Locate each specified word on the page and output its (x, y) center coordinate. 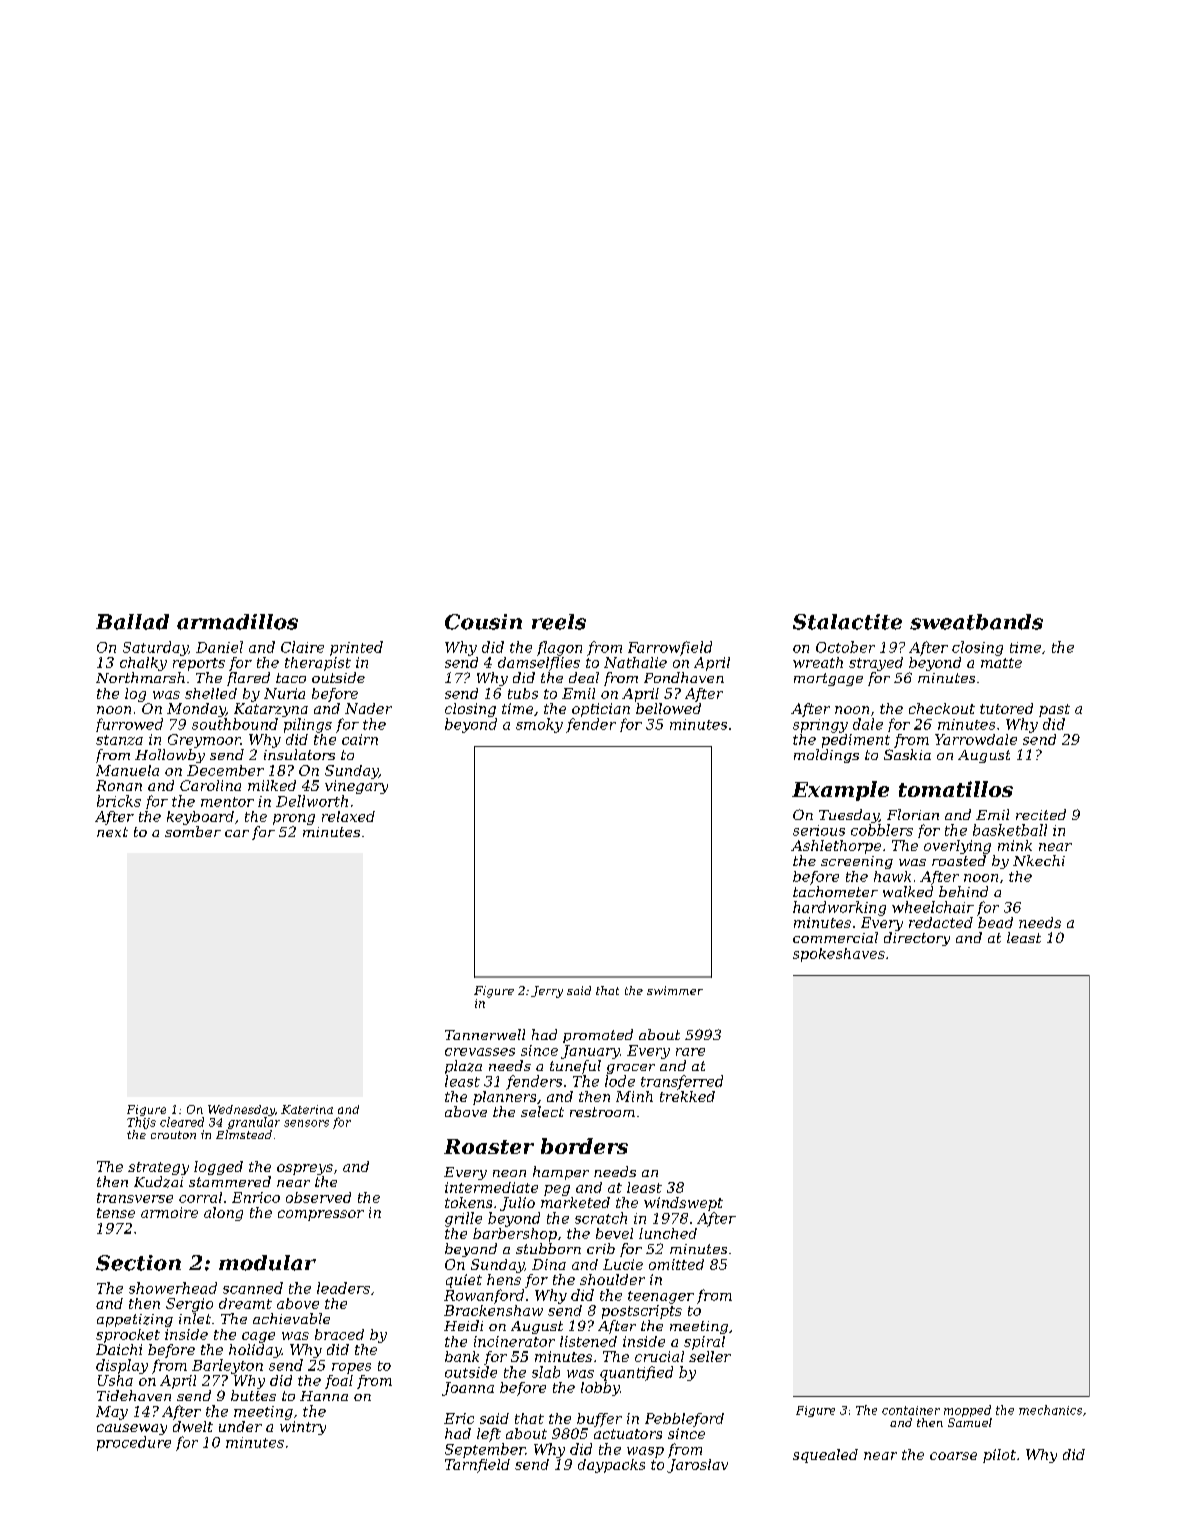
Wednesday (241, 1110)
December (225, 770)
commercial (835, 937)
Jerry (547, 992)
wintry (303, 1428)
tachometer (835, 891)
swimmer (675, 990)
